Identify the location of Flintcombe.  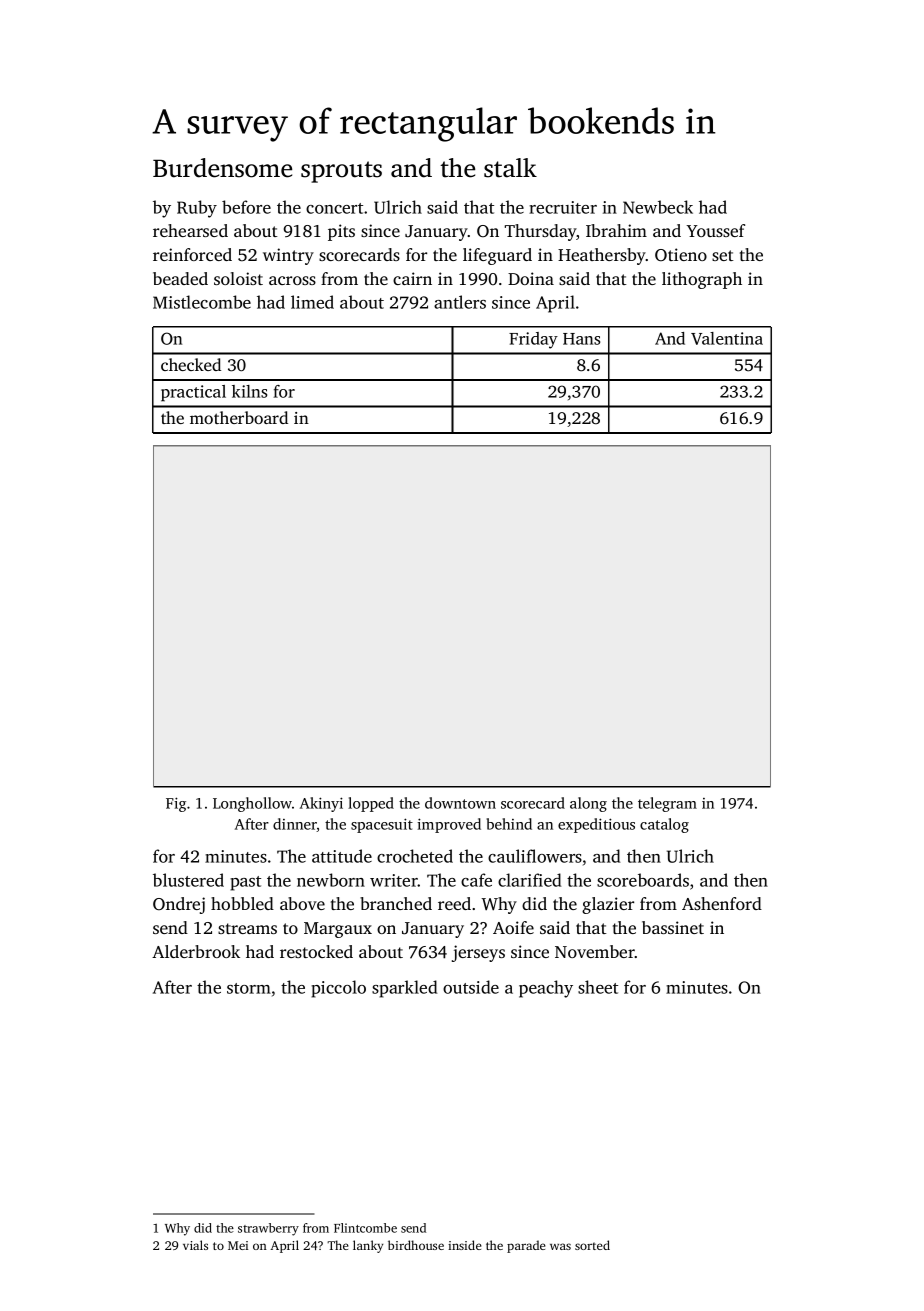
(365, 1228).
